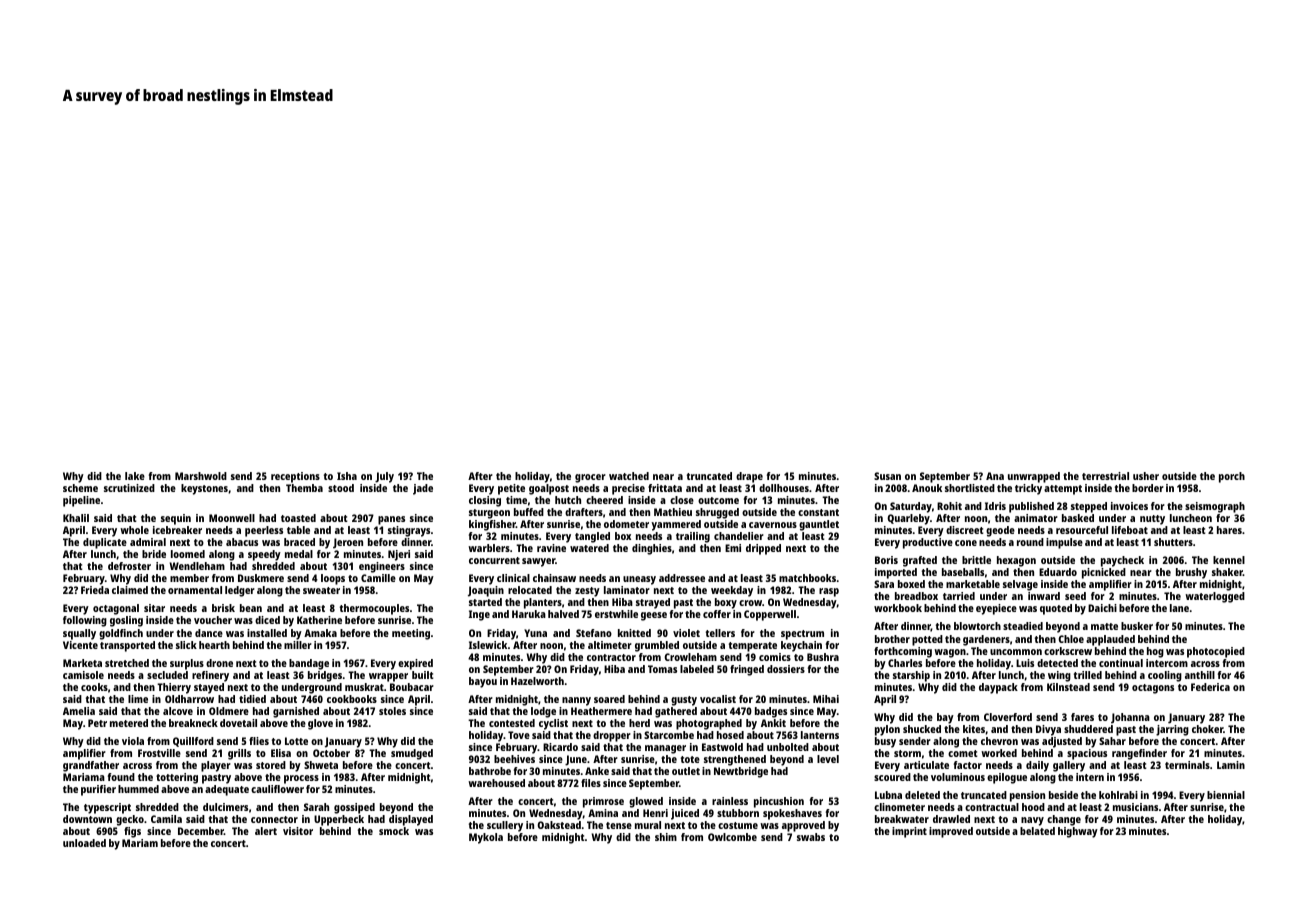 Image resolution: width=1308 pixels, height=924 pixels. What do you see at coordinates (535, 633) in the screenshot?
I see `Yuna` at bounding box center [535, 633].
